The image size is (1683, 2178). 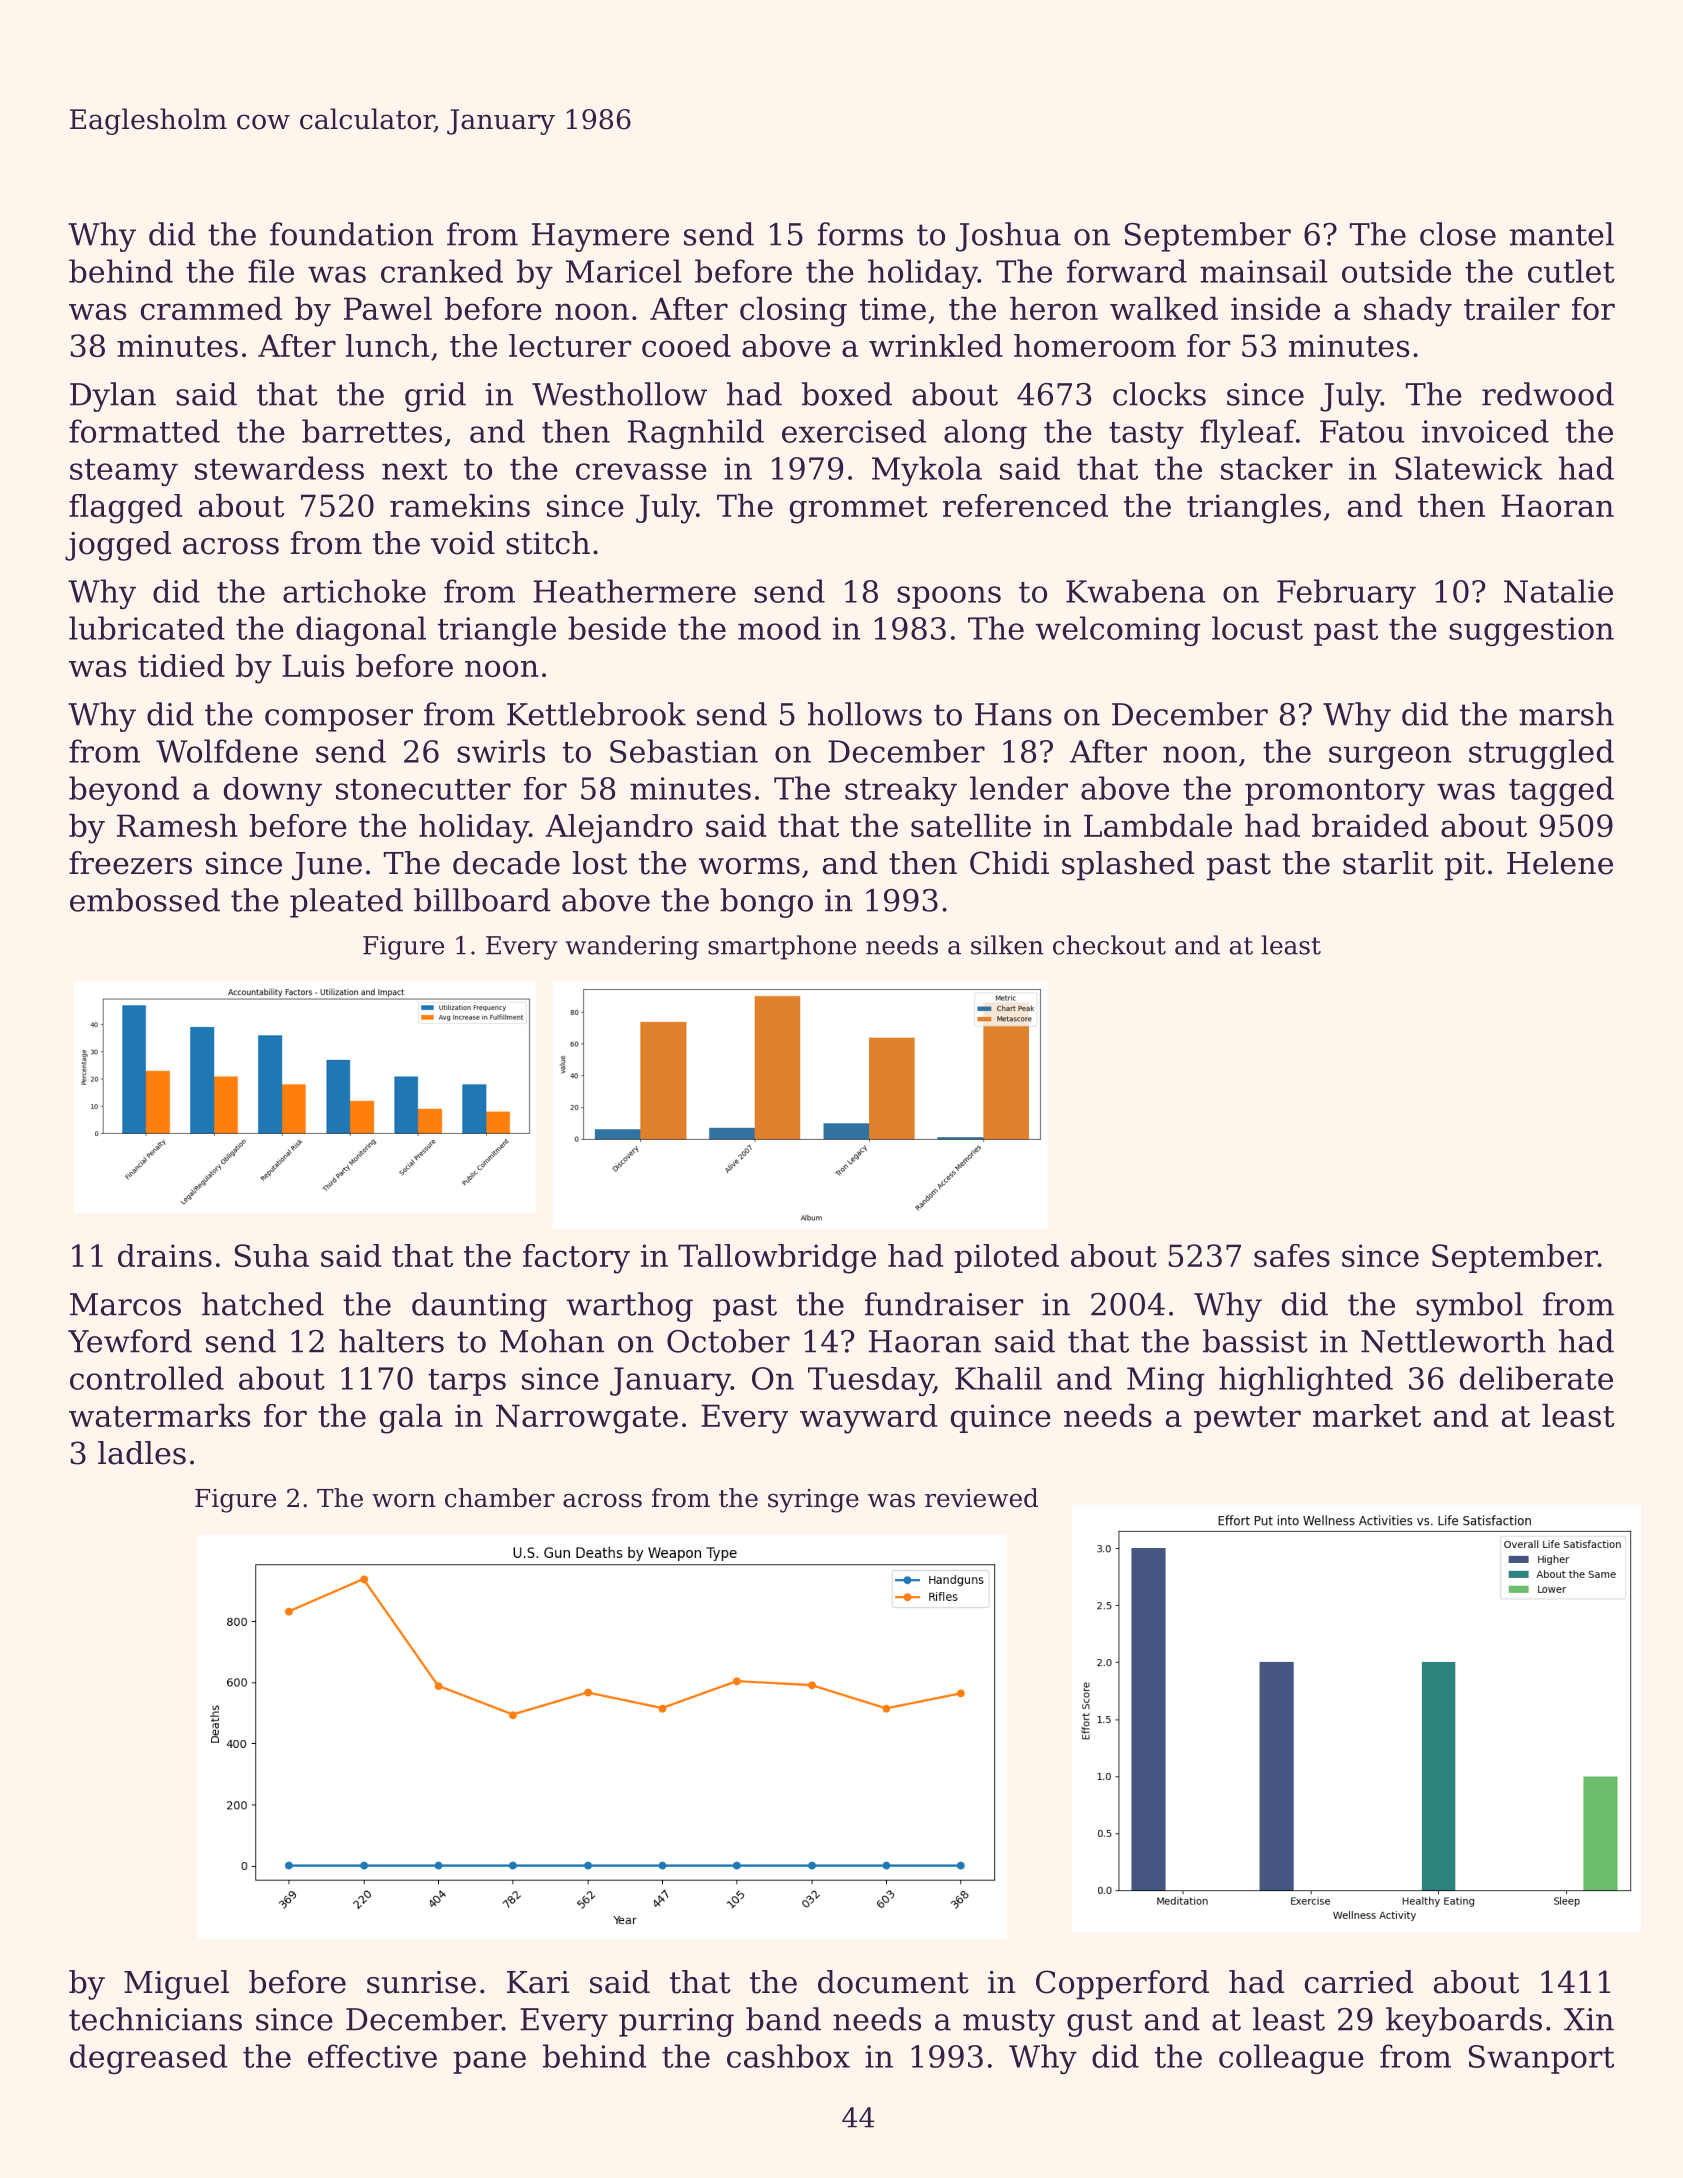 I want to click on syringe, so click(x=813, y=1501).
